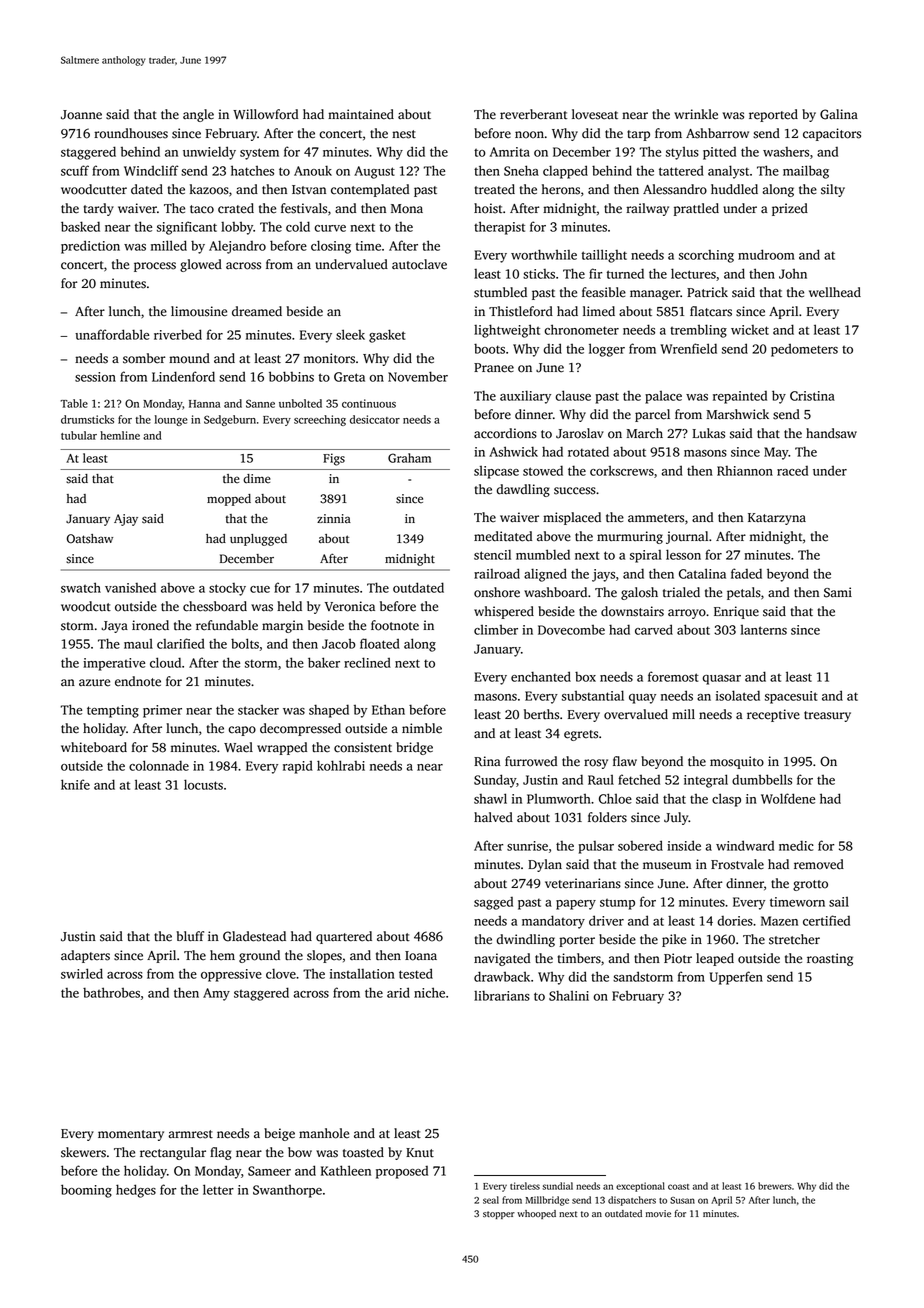  Describe the element at coordinates (698, 331) in the image. I see `trembling` at that location.
